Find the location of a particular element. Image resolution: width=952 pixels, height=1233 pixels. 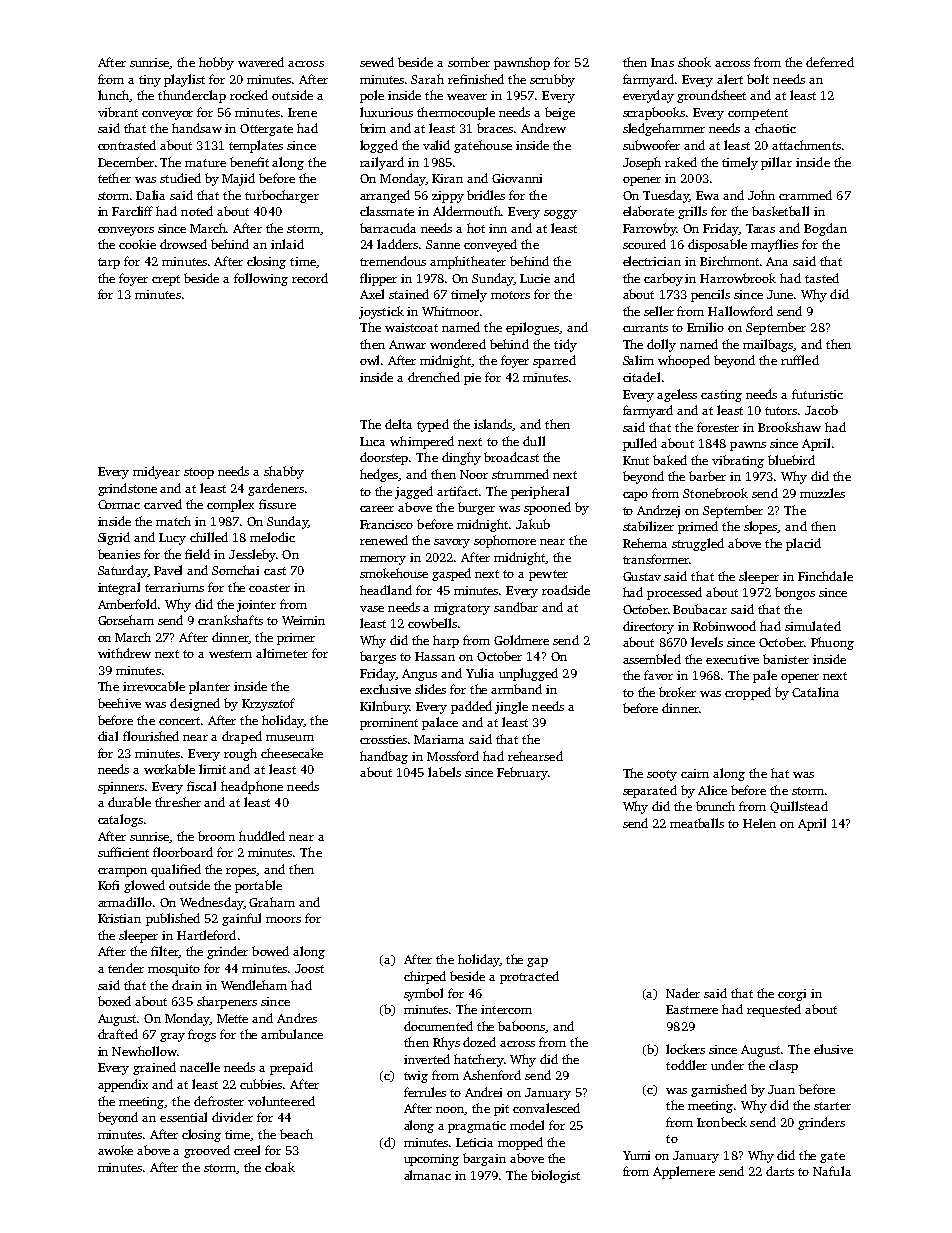

jingle is located at coordinates (511, 707).
